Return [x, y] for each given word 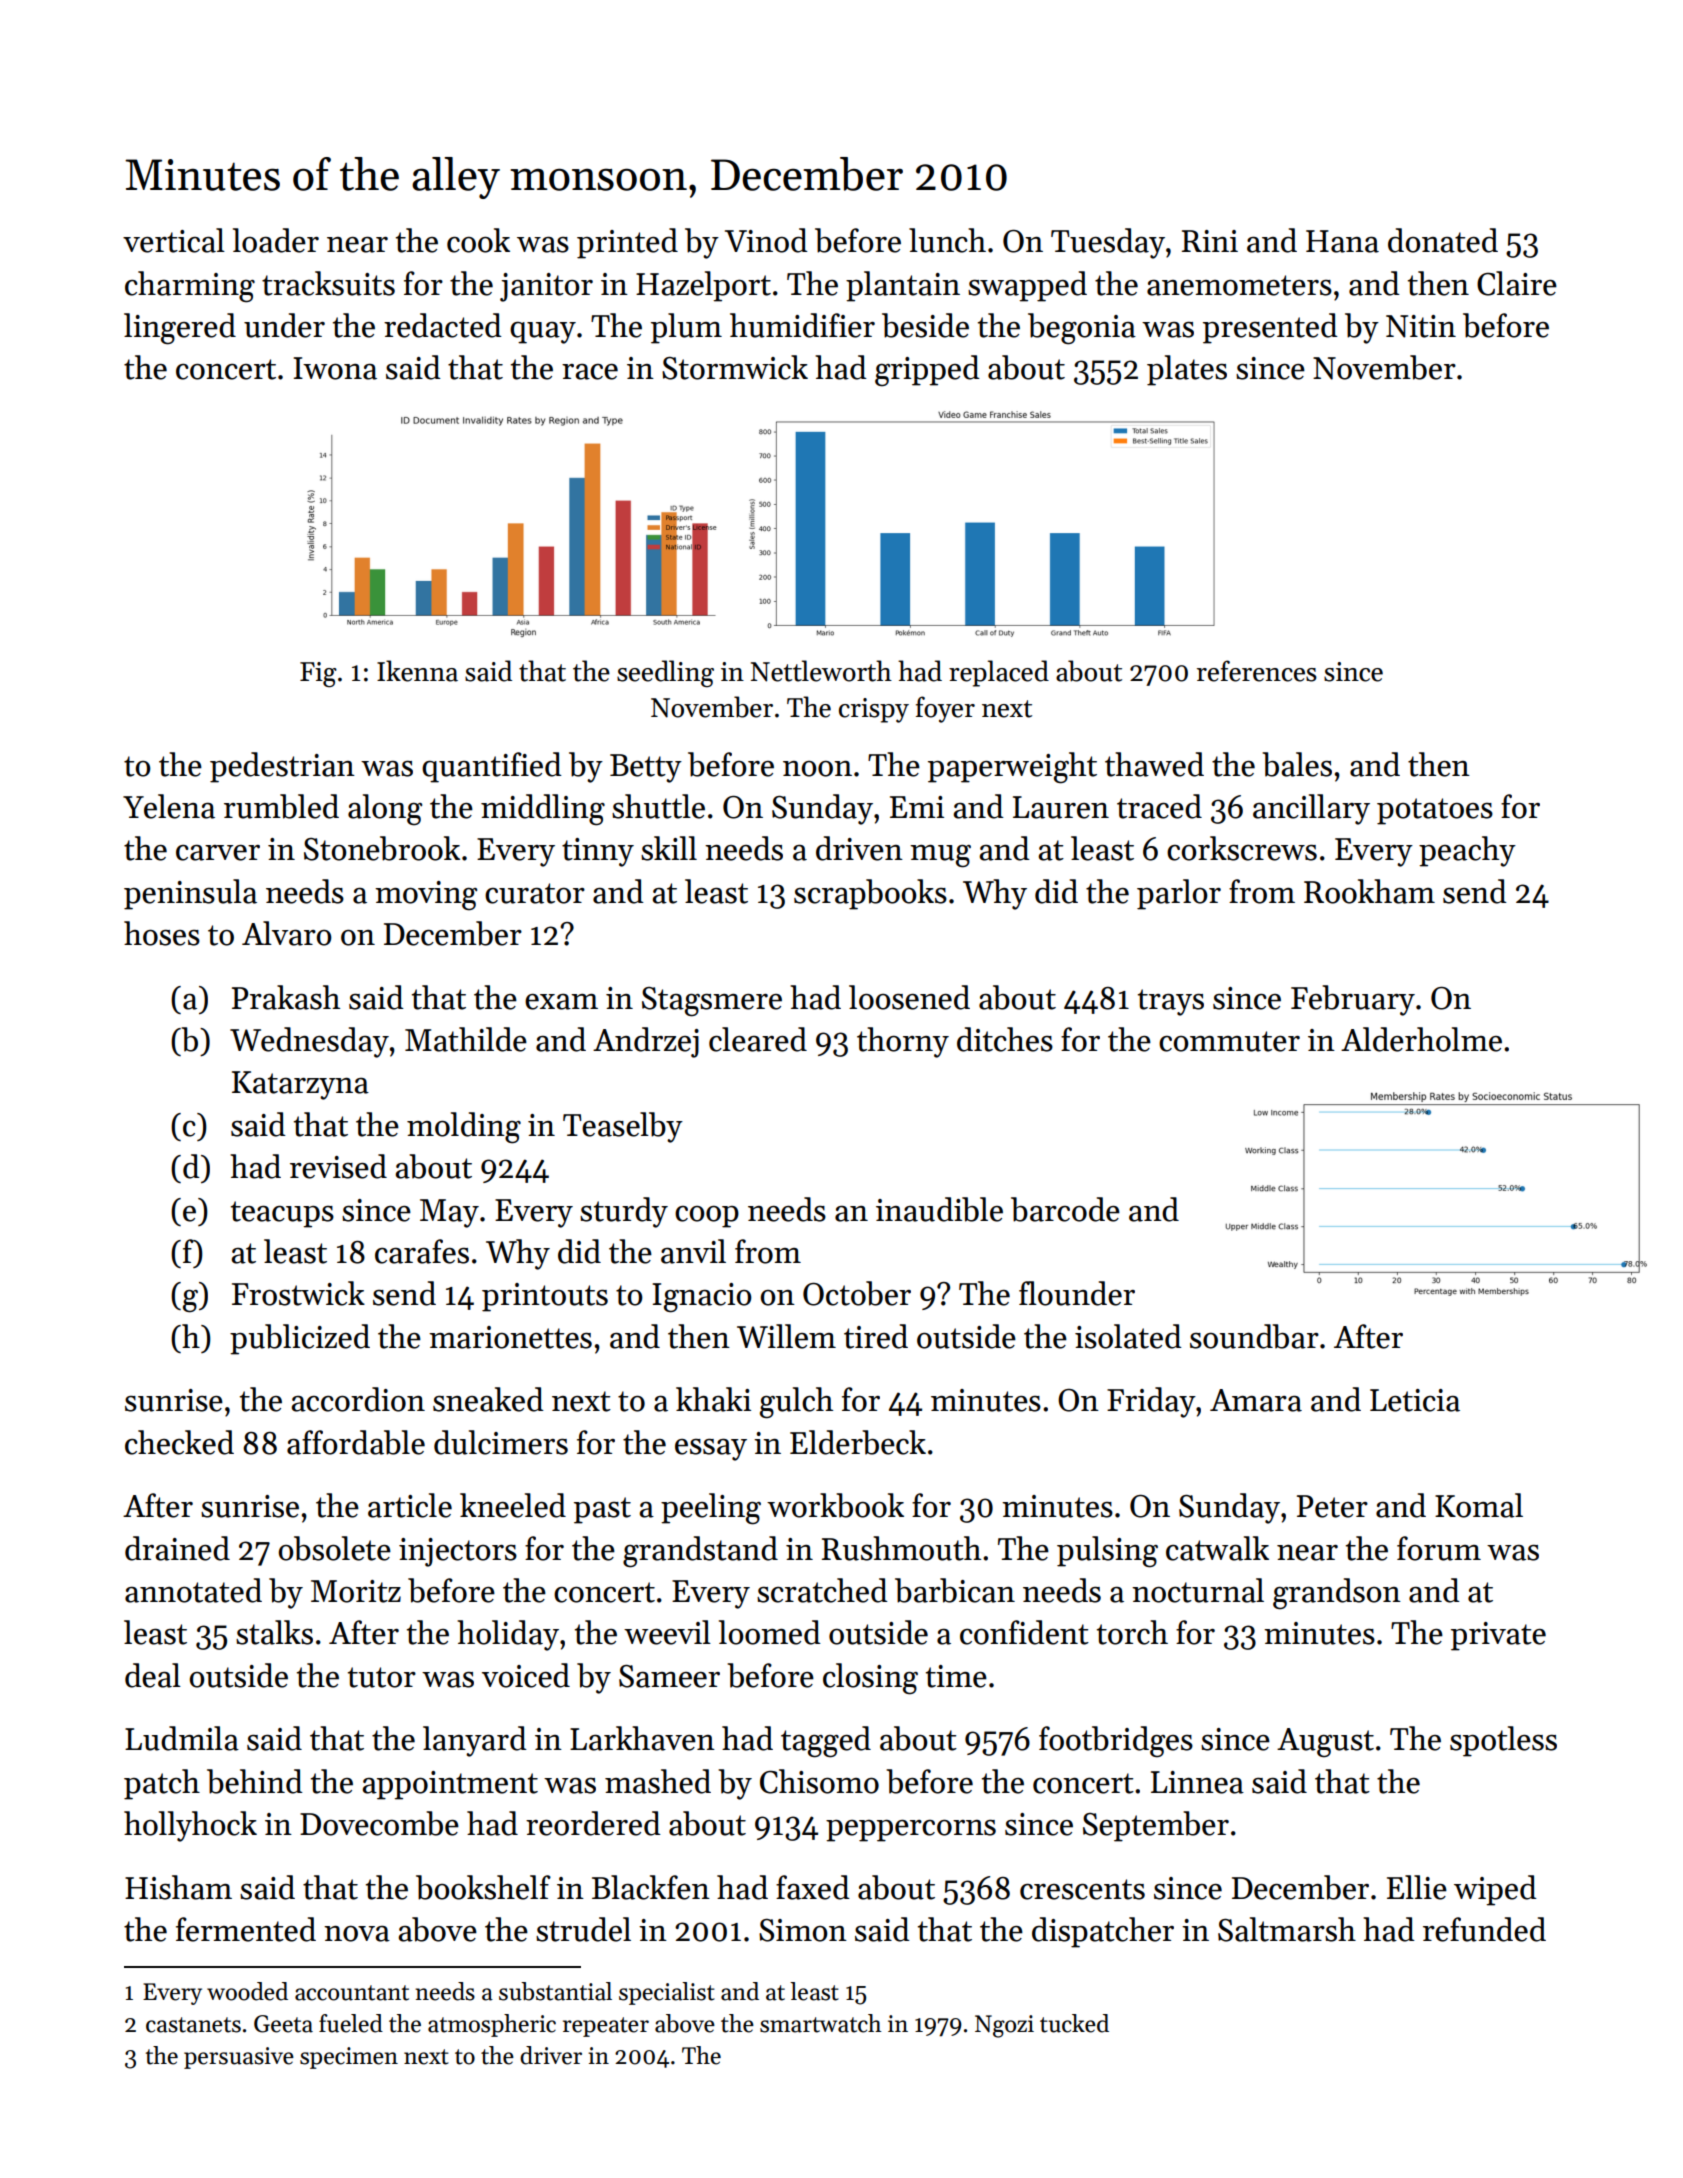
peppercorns [911, 1831]
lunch [947, 240]
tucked [1074, 2023]
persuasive [239, 2058]
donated [1443, 240]
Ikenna [417, 671]
